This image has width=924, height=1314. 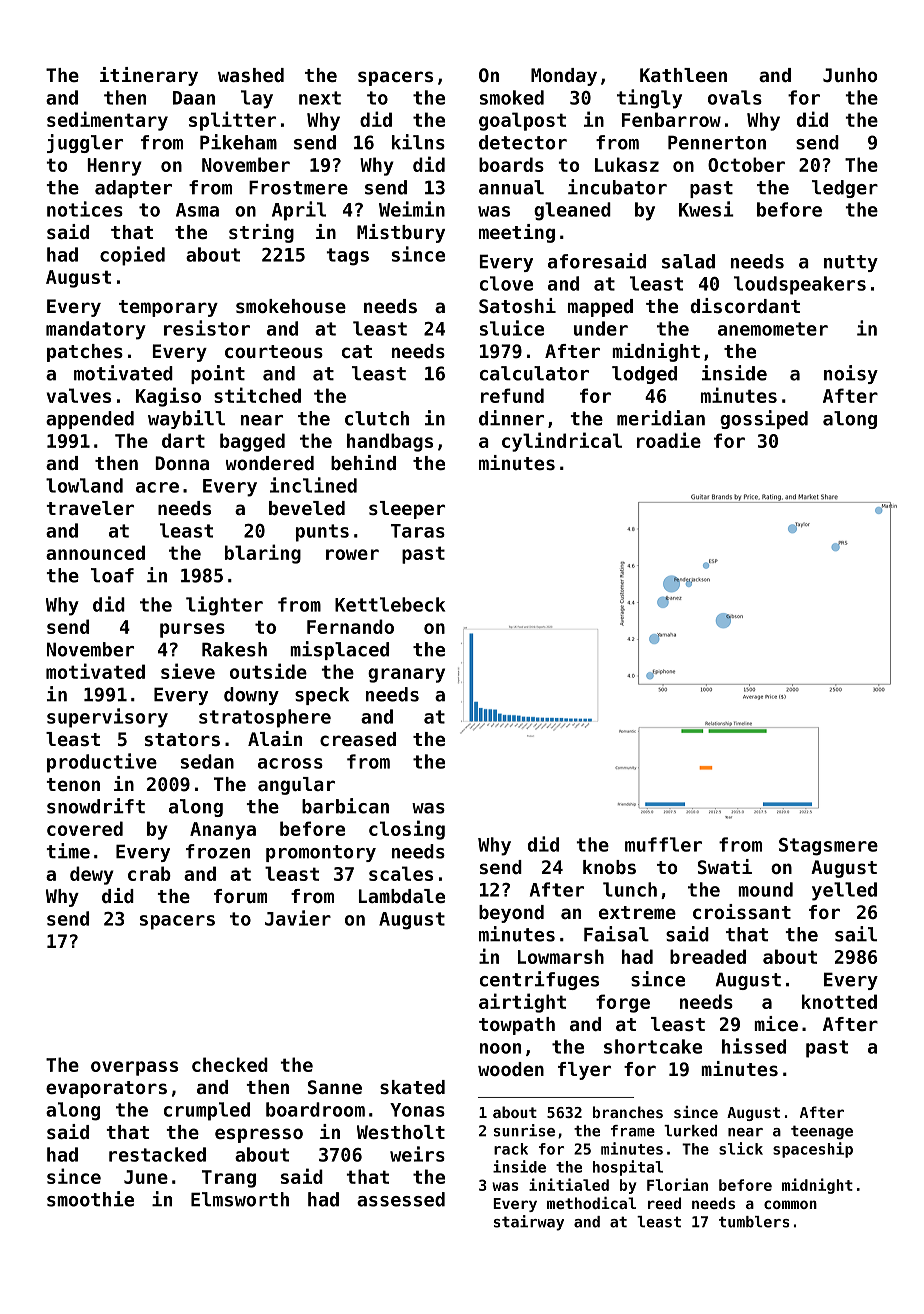 What do you see at coordinates (95, 552) in the image?
I see `announced` at bounding box center [95, 552].
